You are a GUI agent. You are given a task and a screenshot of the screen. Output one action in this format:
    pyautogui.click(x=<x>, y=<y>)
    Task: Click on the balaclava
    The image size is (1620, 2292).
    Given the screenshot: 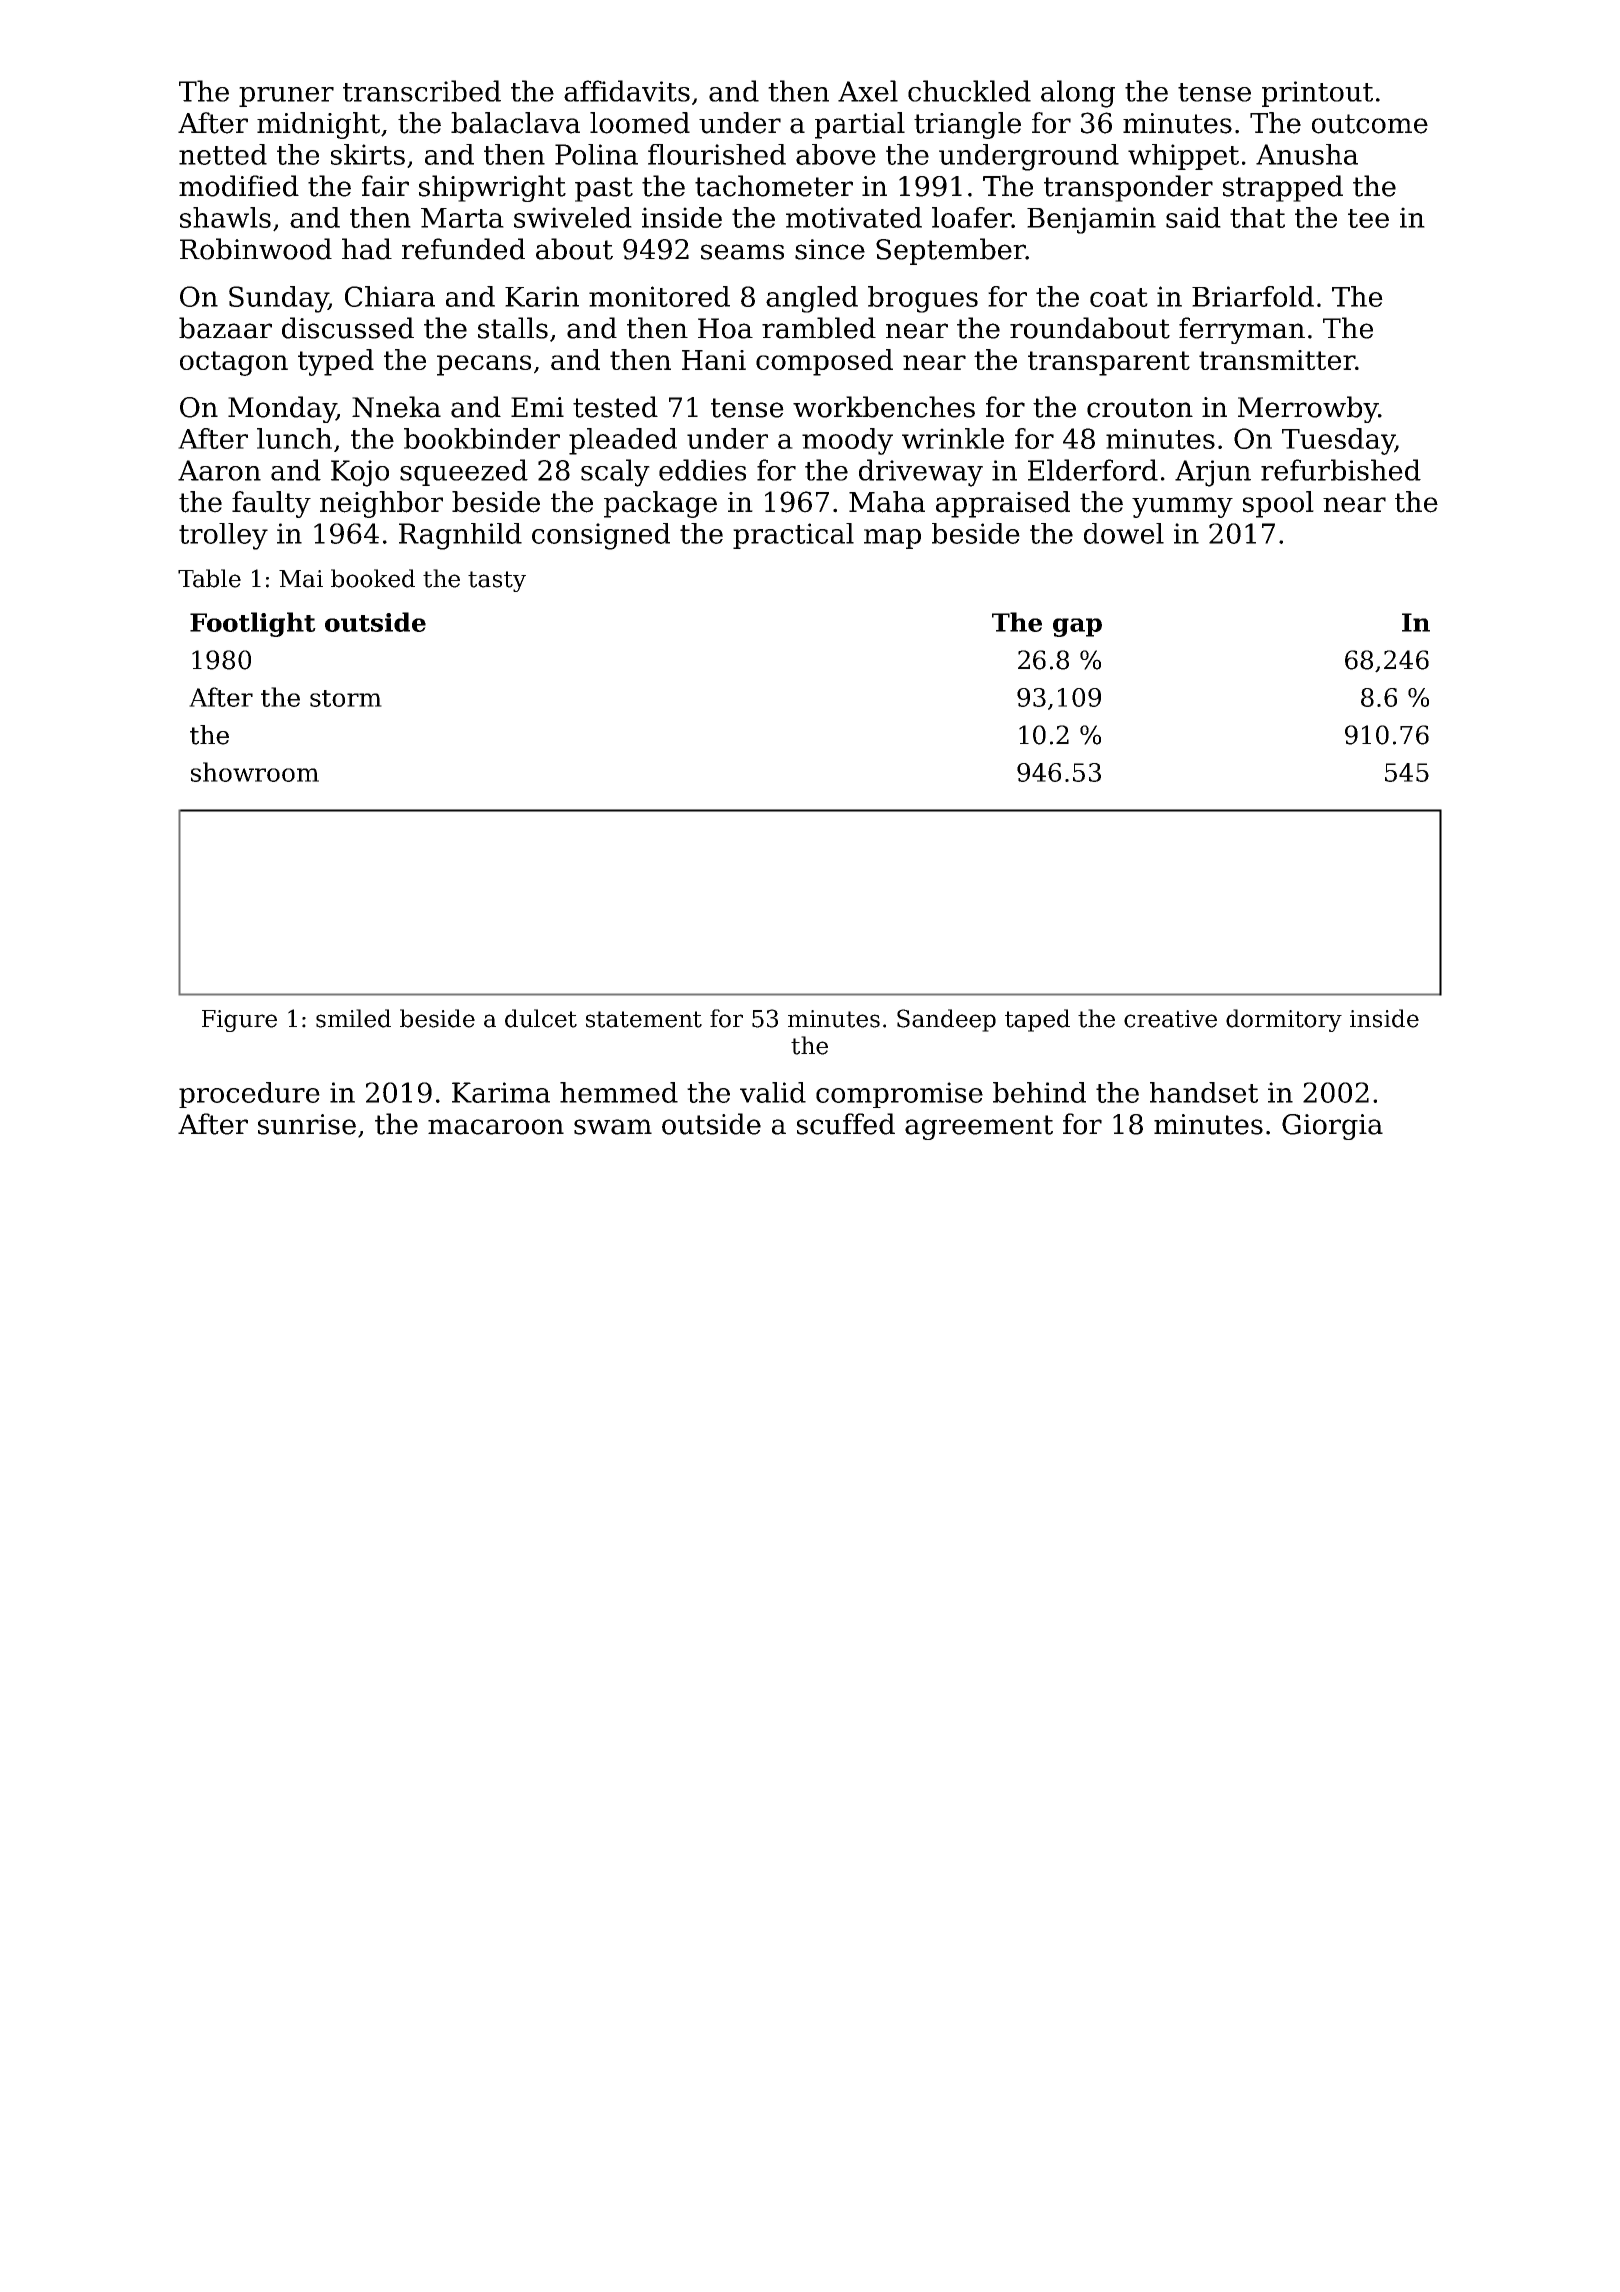 What is the action you would take?
    pyautogui.click(x=515, y=123)
